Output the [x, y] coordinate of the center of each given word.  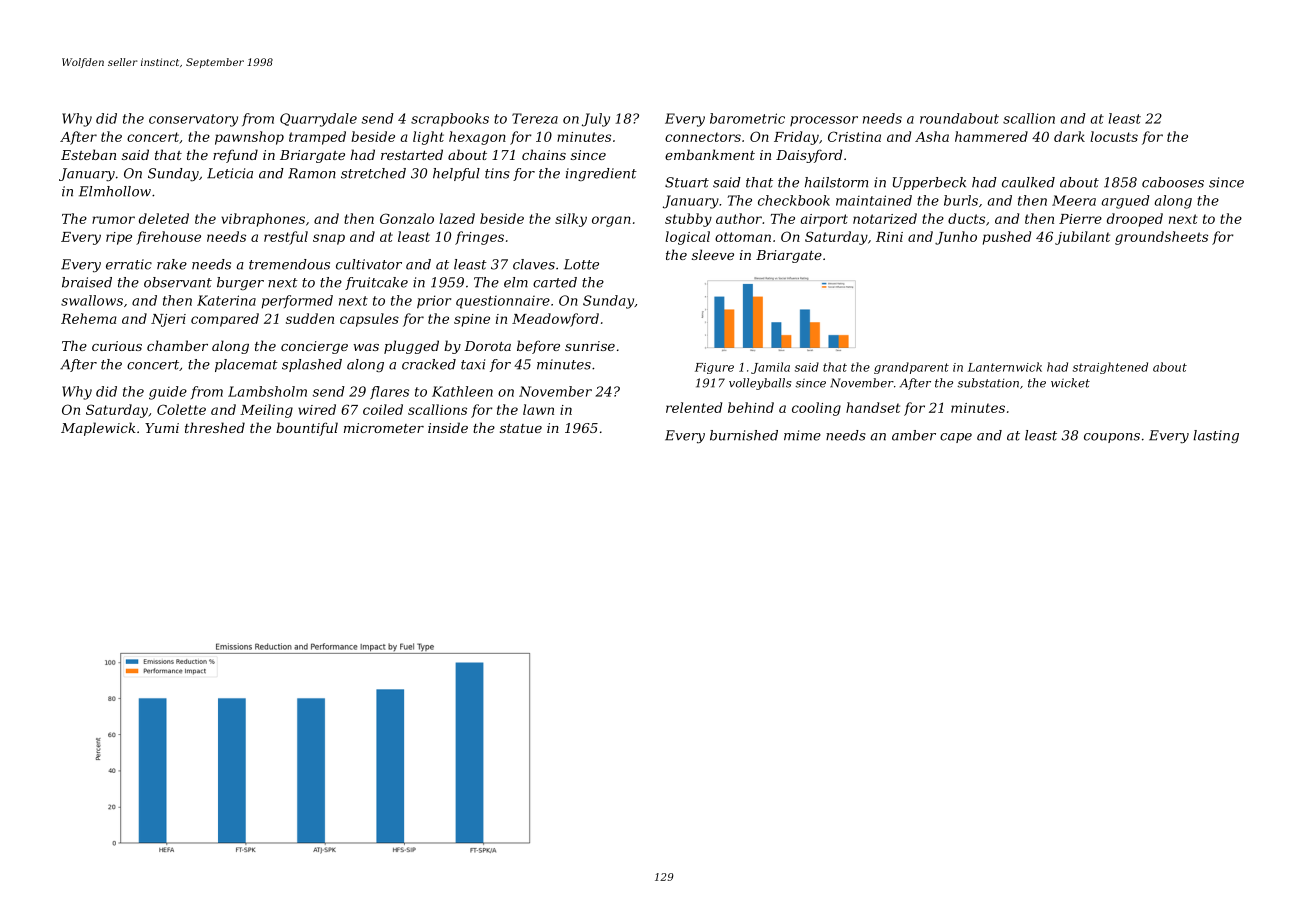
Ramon [312, 173]
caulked [1028, 182]
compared [225, 320]
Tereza [535, 118]
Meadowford [555, 320]
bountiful [307, 429]
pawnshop [249, 138]
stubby [688, 220]
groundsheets [1161, 238]
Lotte [581, 264]
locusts [1114, 136]
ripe [119, 238]
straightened [1110, 368]
